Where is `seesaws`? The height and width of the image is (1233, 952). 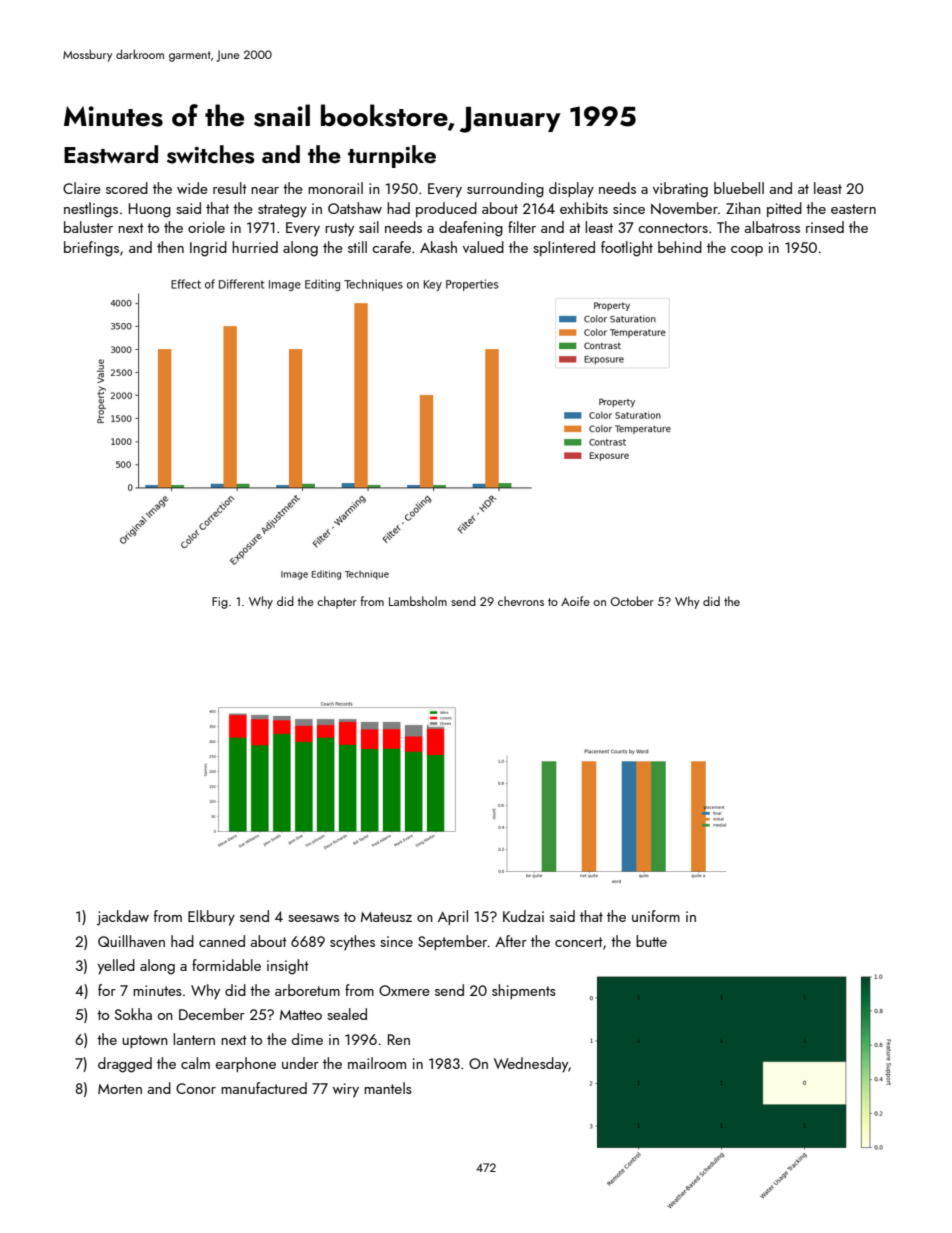 seesaws is located at coordinates (313, 918).
